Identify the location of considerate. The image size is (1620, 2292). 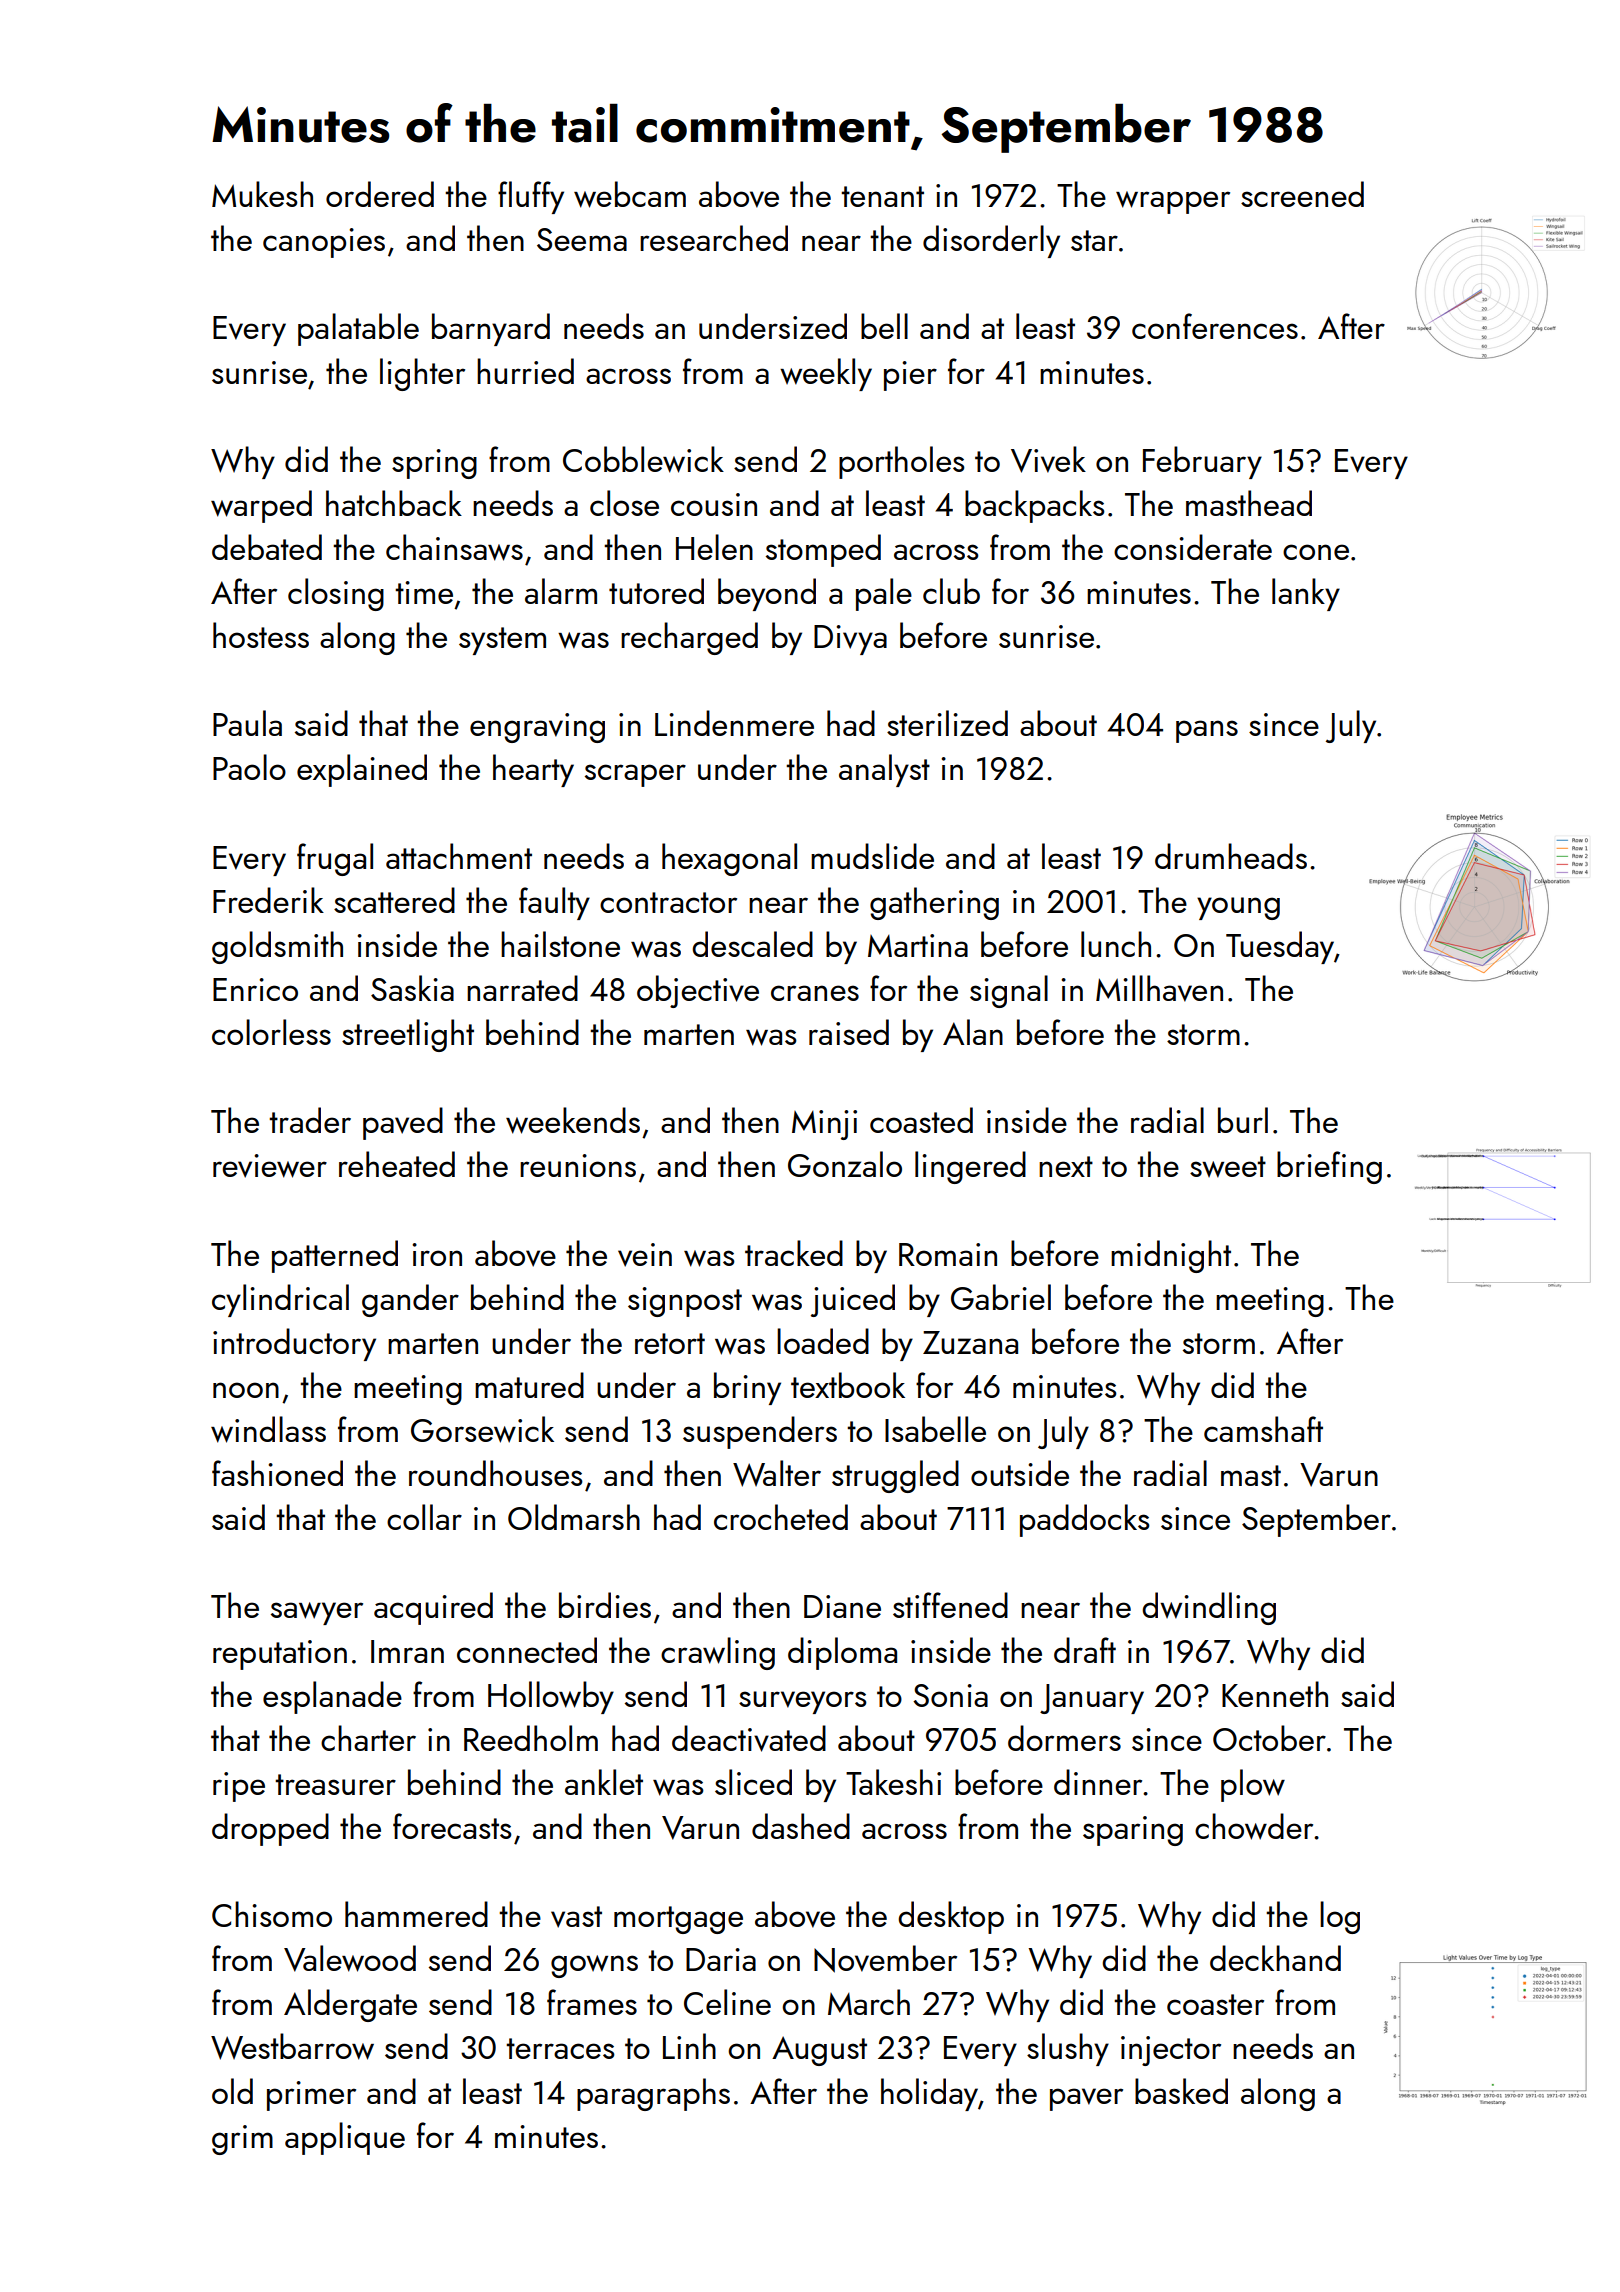
(1193, 547).
